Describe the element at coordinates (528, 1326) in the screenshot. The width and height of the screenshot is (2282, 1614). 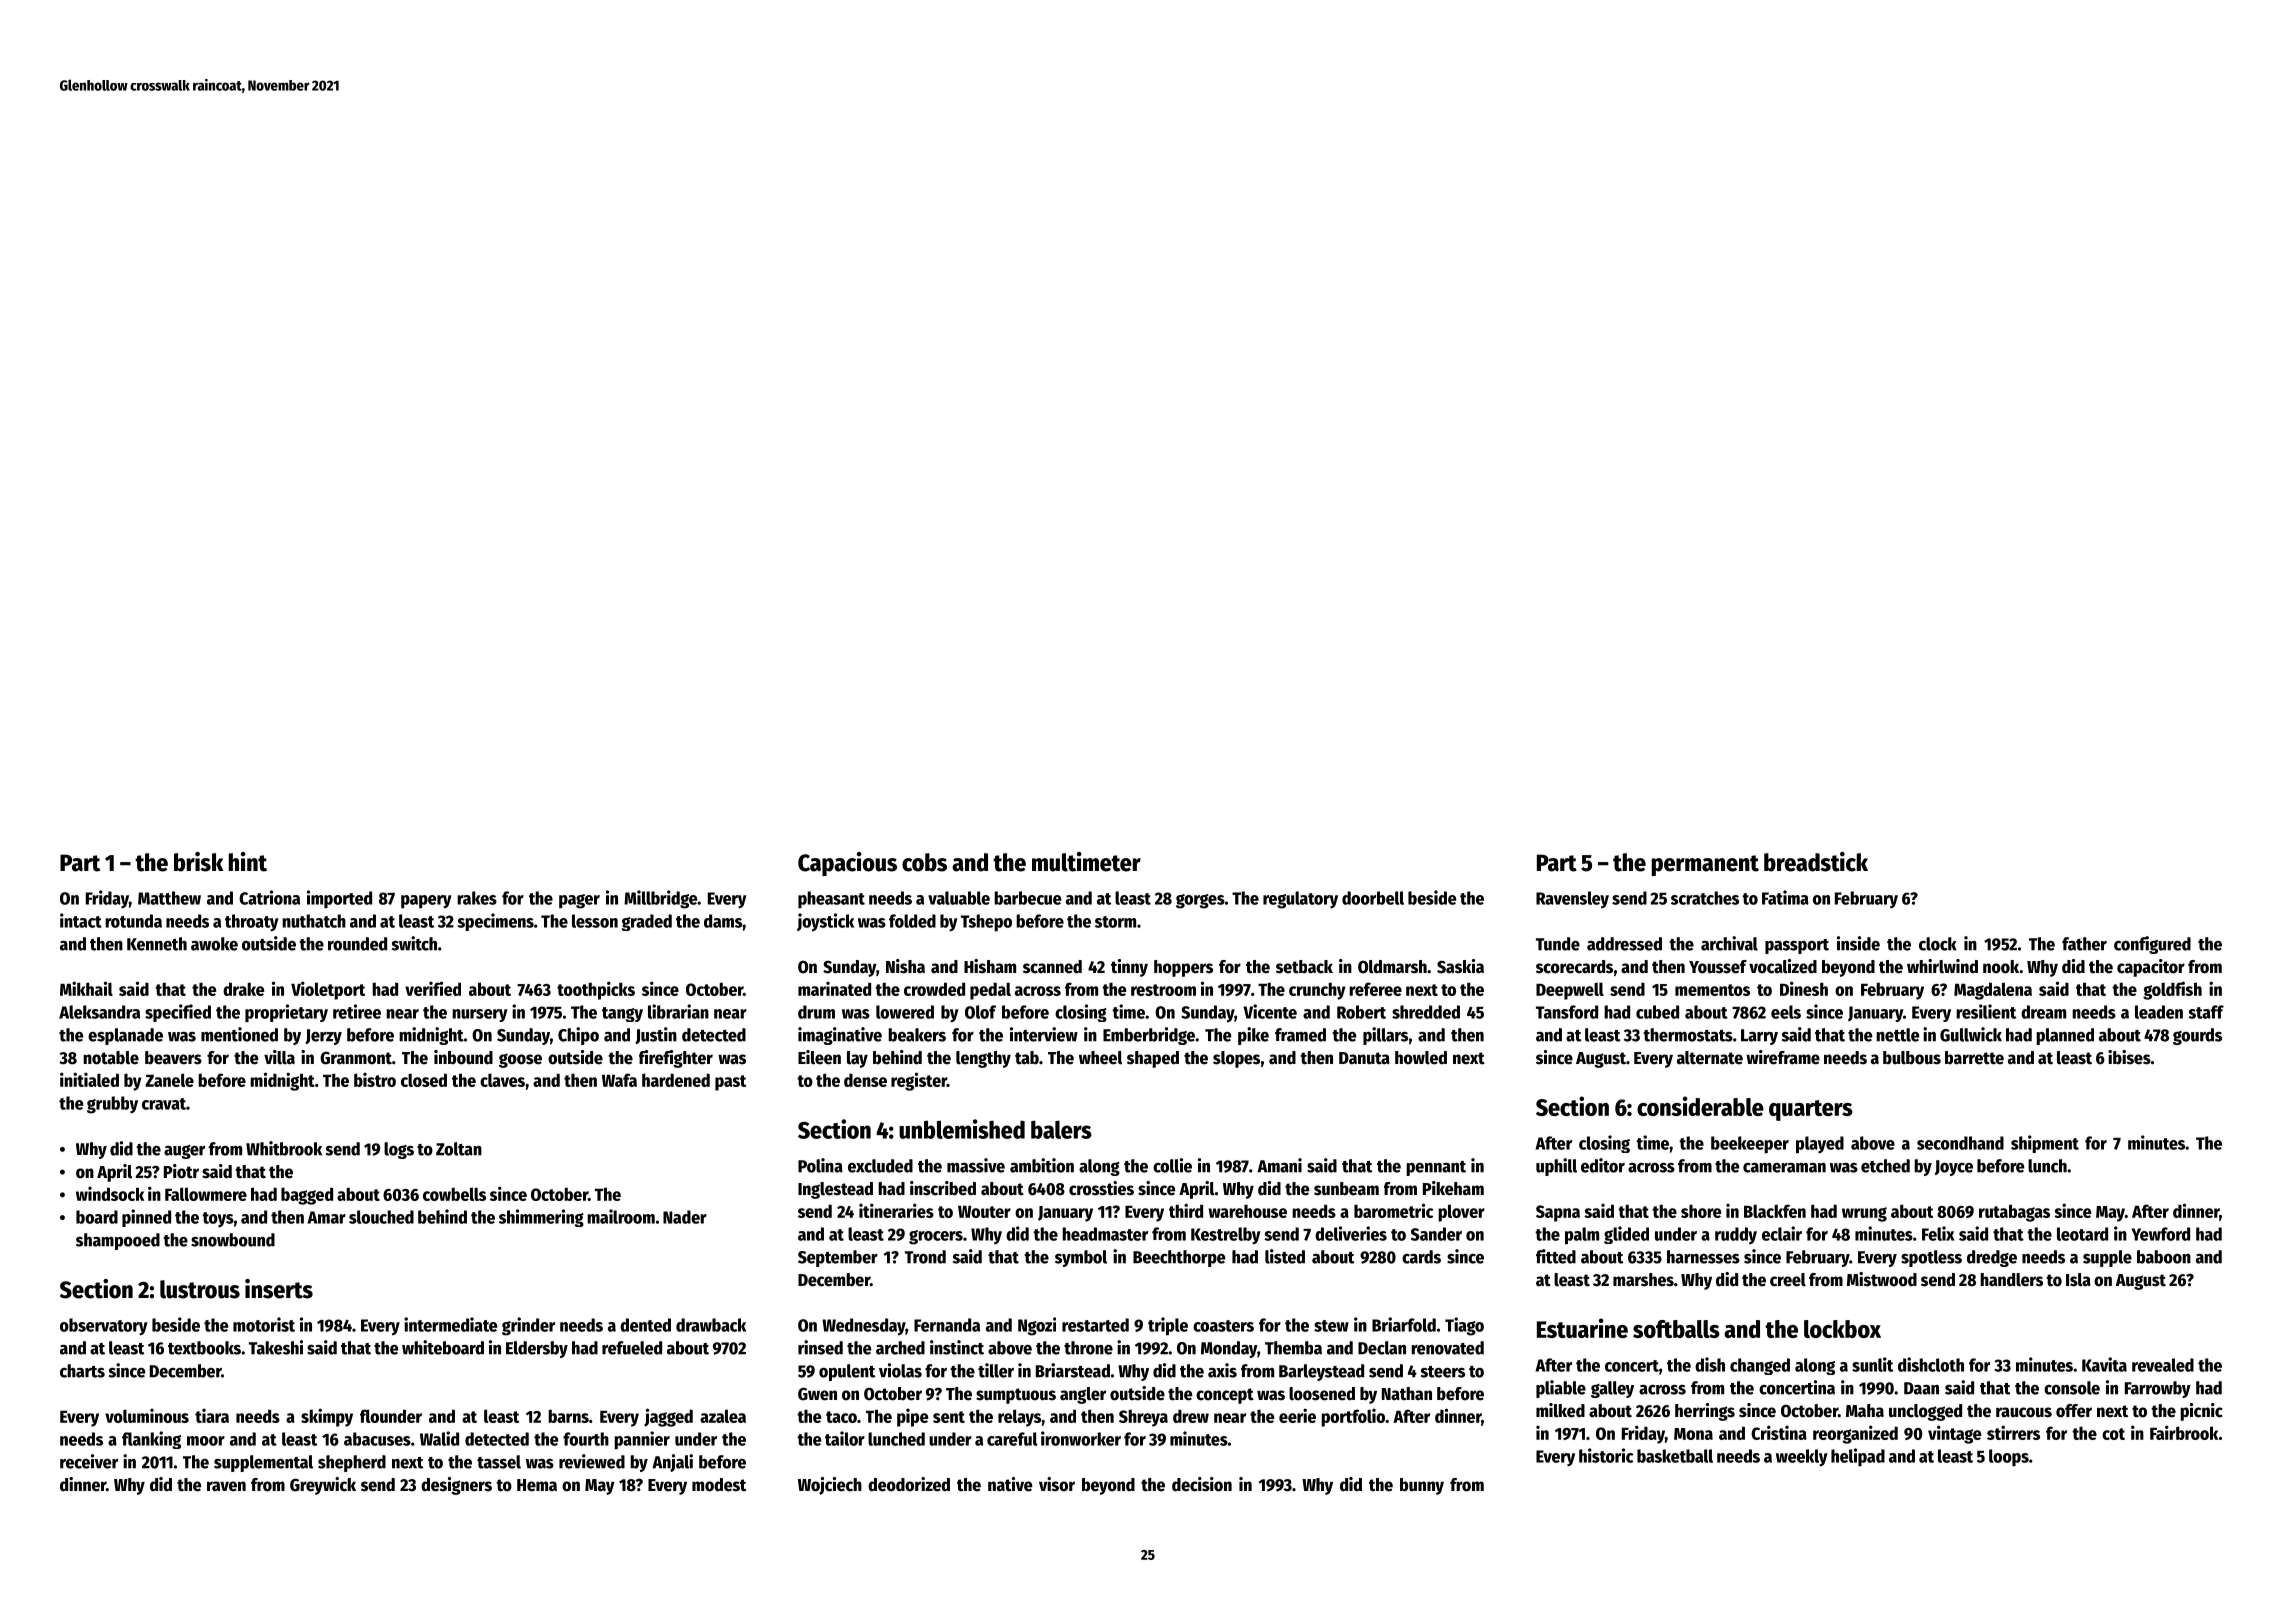
I see `grinder` at that location.
